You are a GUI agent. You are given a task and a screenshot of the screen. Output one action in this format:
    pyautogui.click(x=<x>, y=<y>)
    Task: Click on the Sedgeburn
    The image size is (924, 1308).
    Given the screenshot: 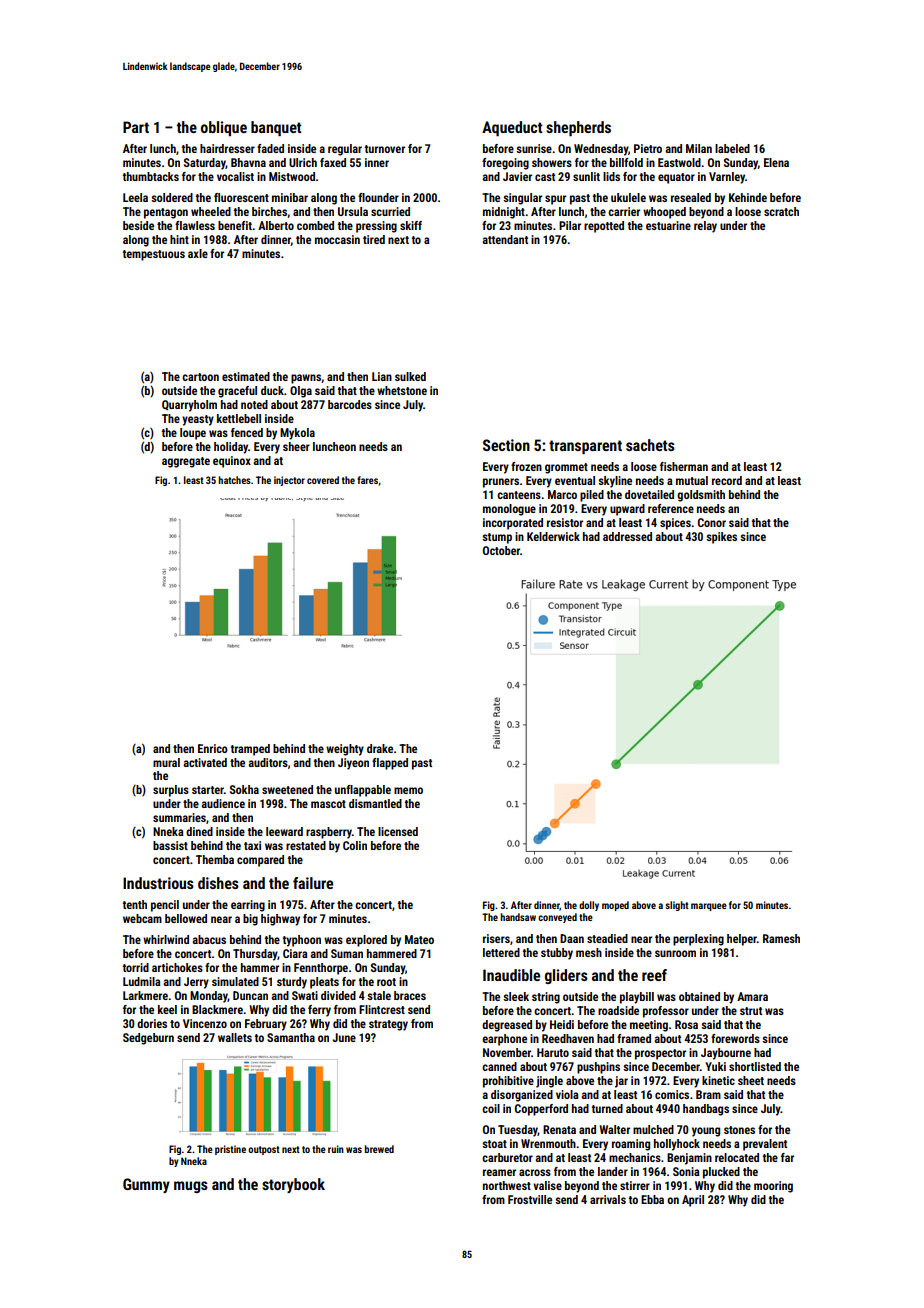 What is the action you would take?
    pyautogui.click(x=148, y=1039)
